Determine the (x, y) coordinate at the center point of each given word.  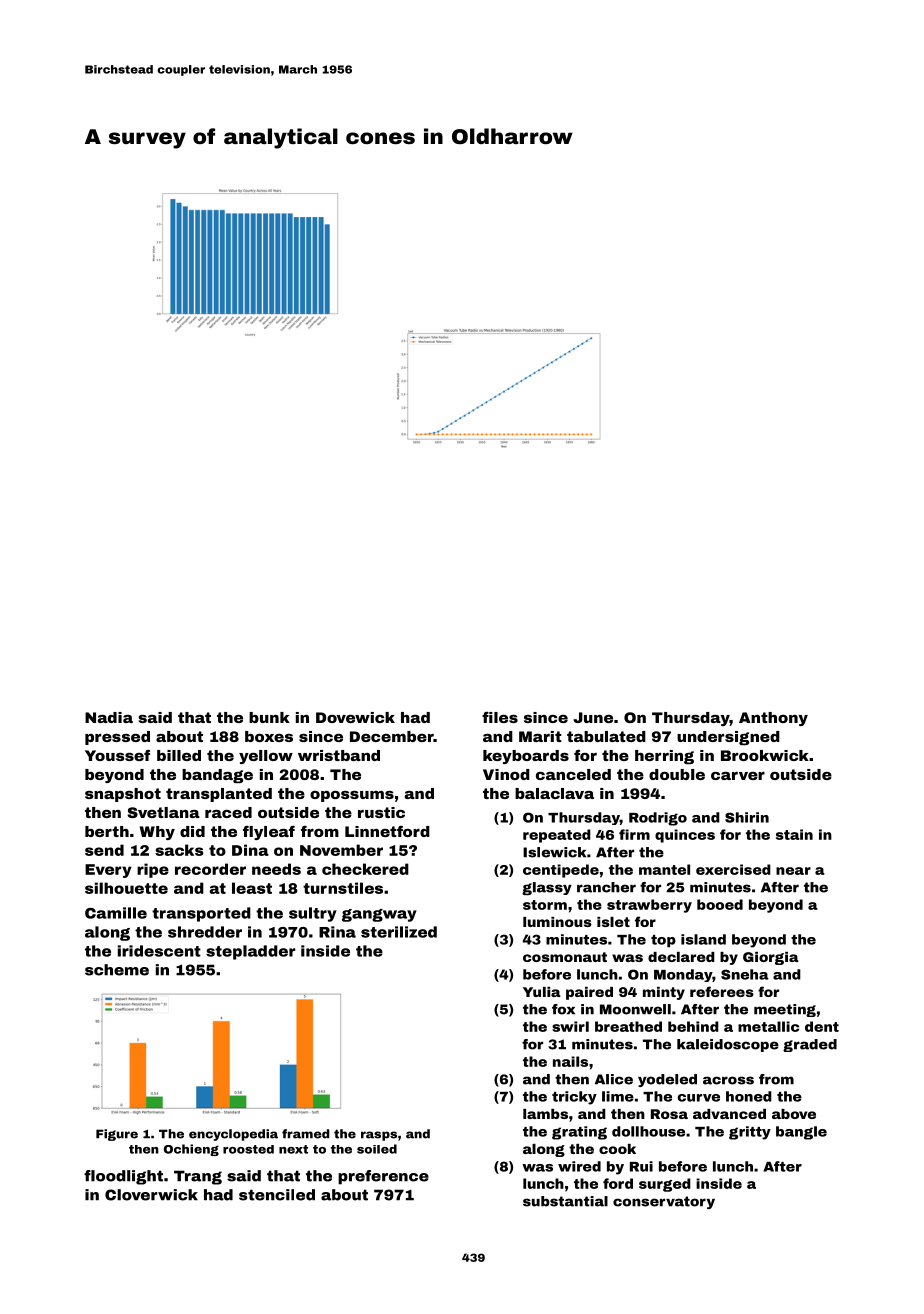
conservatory (664, 1202)
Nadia (109, 717)
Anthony (773, 719)
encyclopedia (233, 1135)
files (500, 717)
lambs (545, 1114)
